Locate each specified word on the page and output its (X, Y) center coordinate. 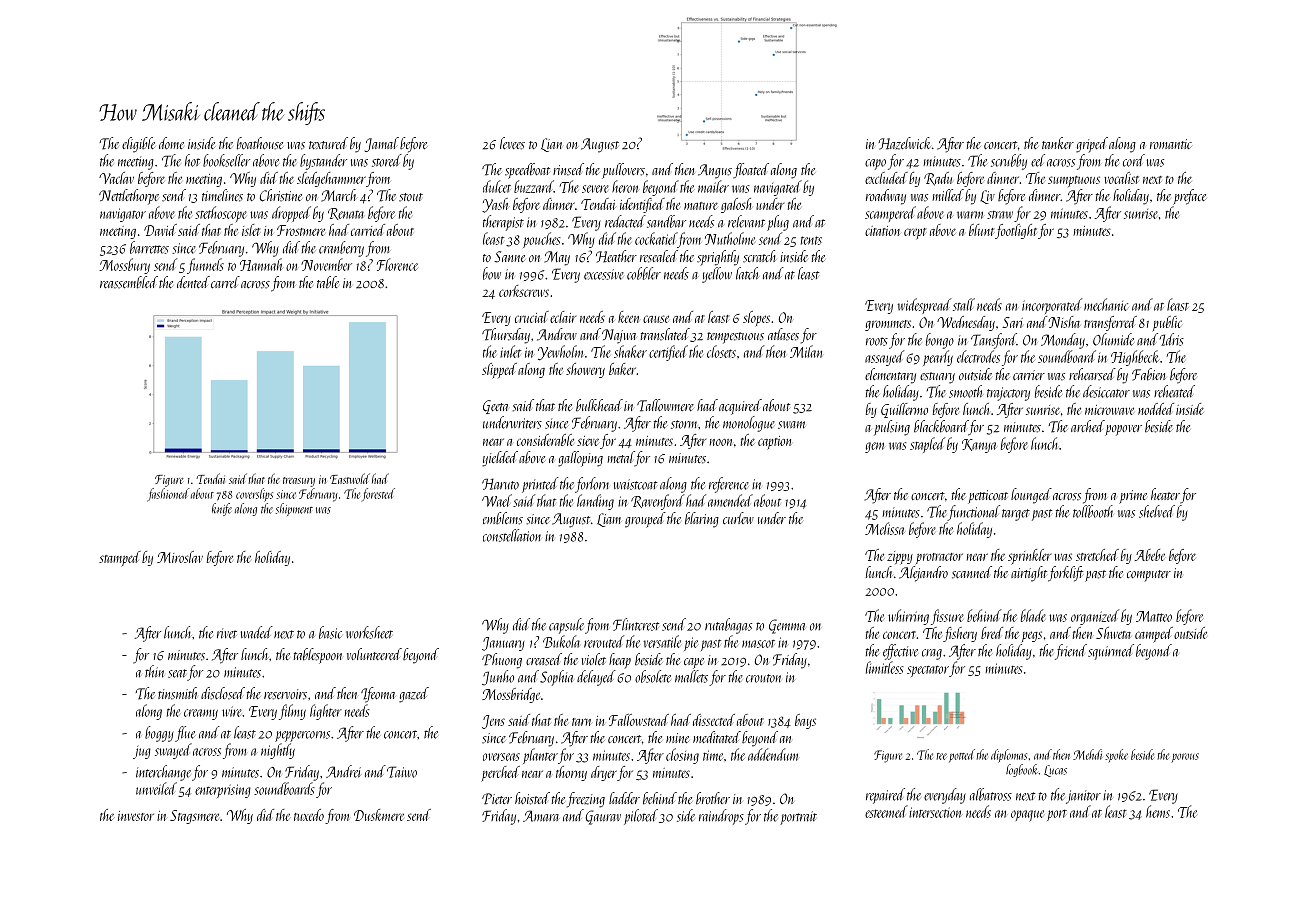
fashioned (168, 495)
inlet (510, 351)
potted (962, 756)
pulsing (892, 428)
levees (512, 143)
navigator (123, 215)
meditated (717, 737)
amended (730, 500)
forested (378, 495)
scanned (972, 572)
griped (1092, 145)
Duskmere (379, 815)
